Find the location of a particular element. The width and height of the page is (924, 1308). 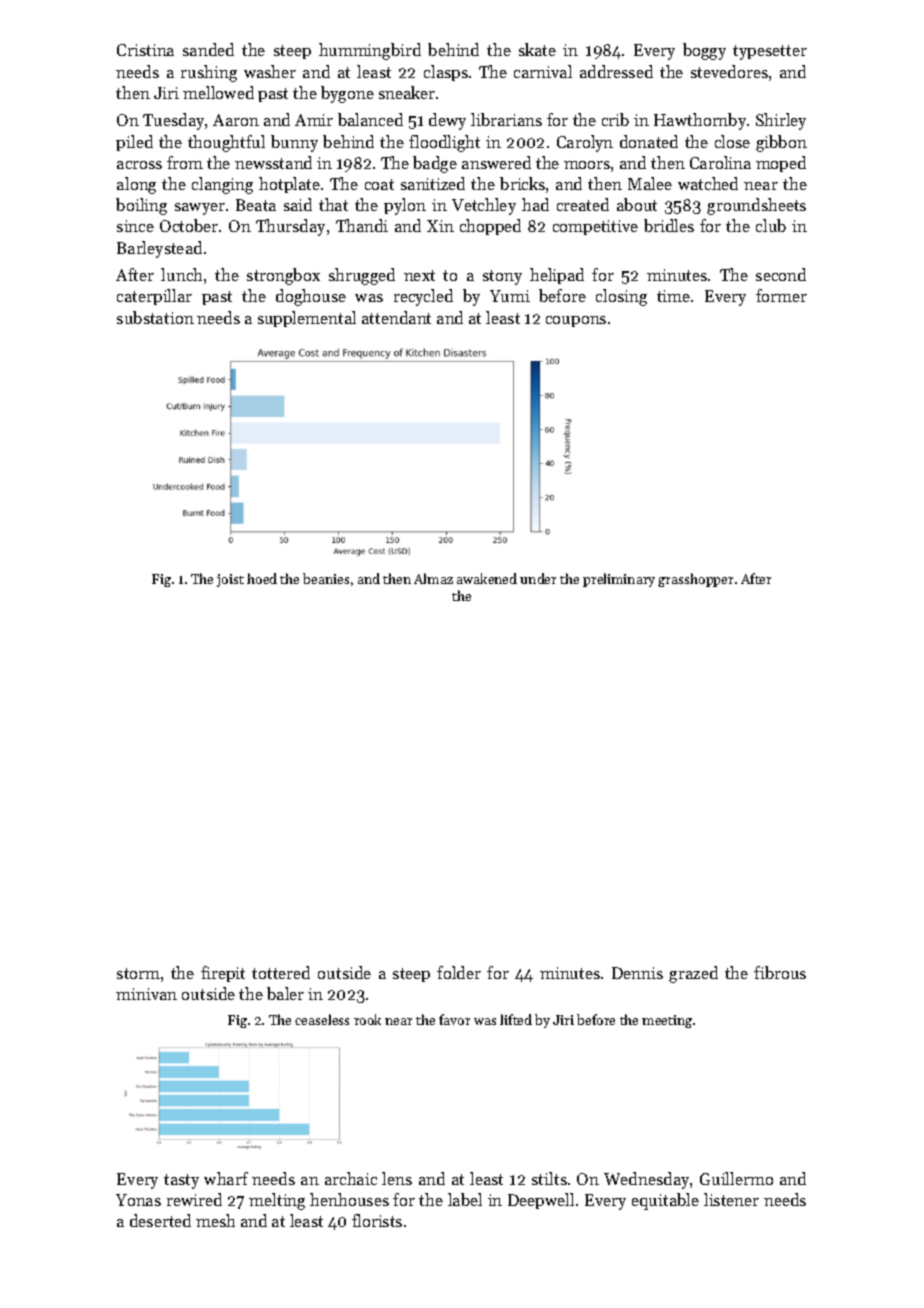

Dennis is located at coordinates (637, 973).
